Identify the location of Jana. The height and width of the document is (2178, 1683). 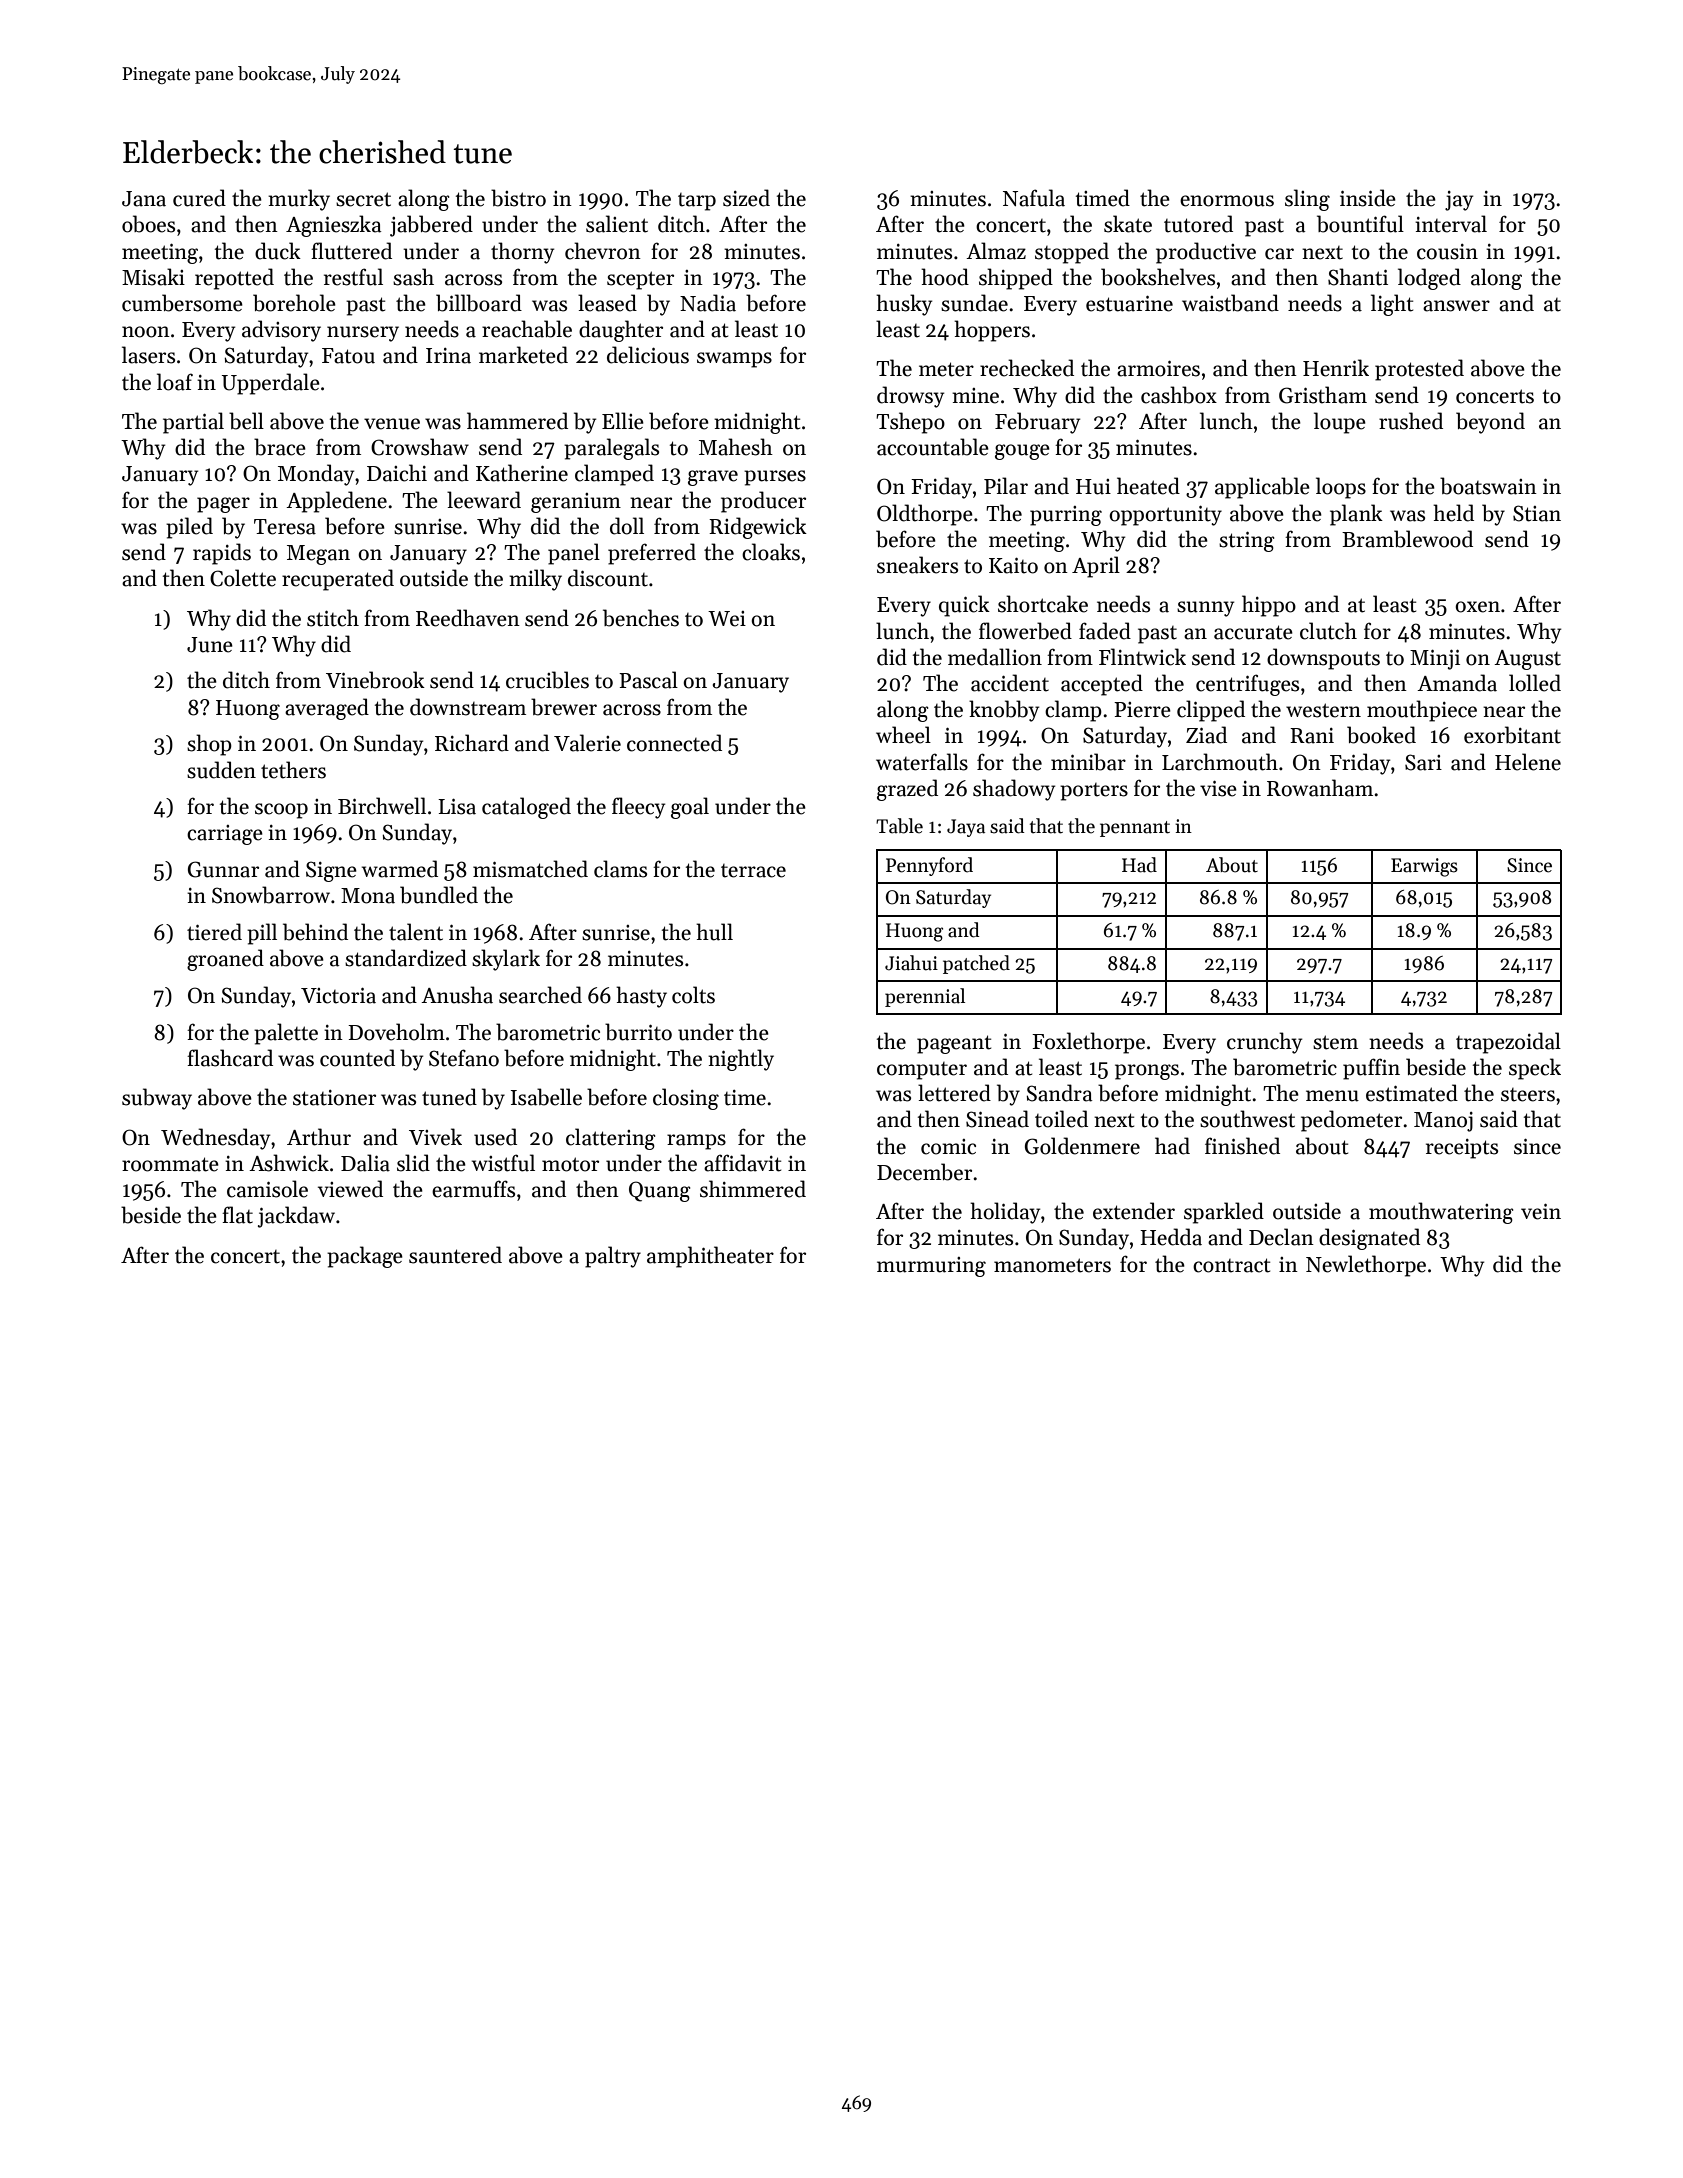
(144, 199).
